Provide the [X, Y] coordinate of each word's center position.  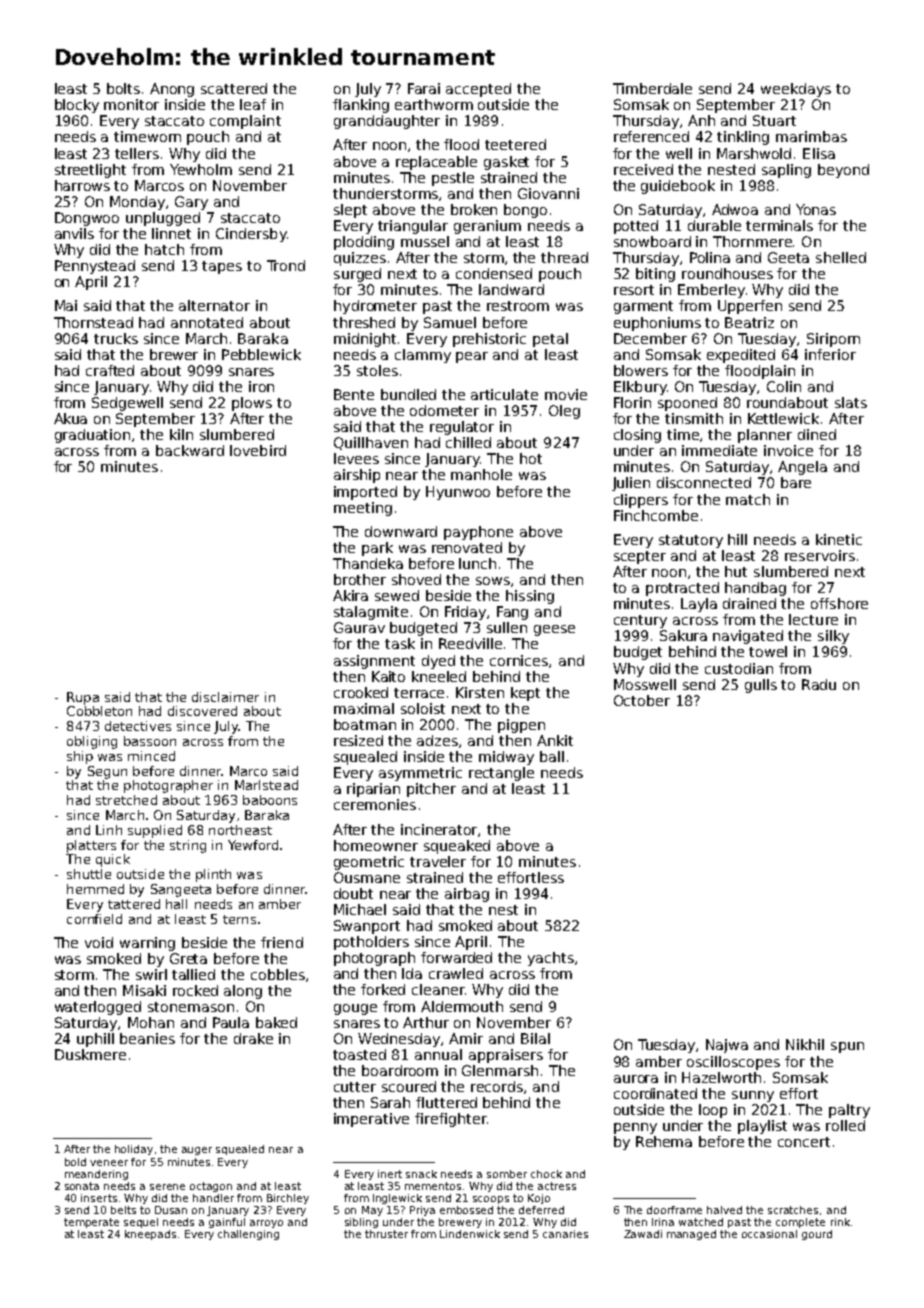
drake [253, 1038]
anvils [74, 233]
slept [350, 211]
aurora [636, 1079]
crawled [456, 973]
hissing [530, 597]
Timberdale [652, 88]
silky [833, 637]
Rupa [83, 698]
